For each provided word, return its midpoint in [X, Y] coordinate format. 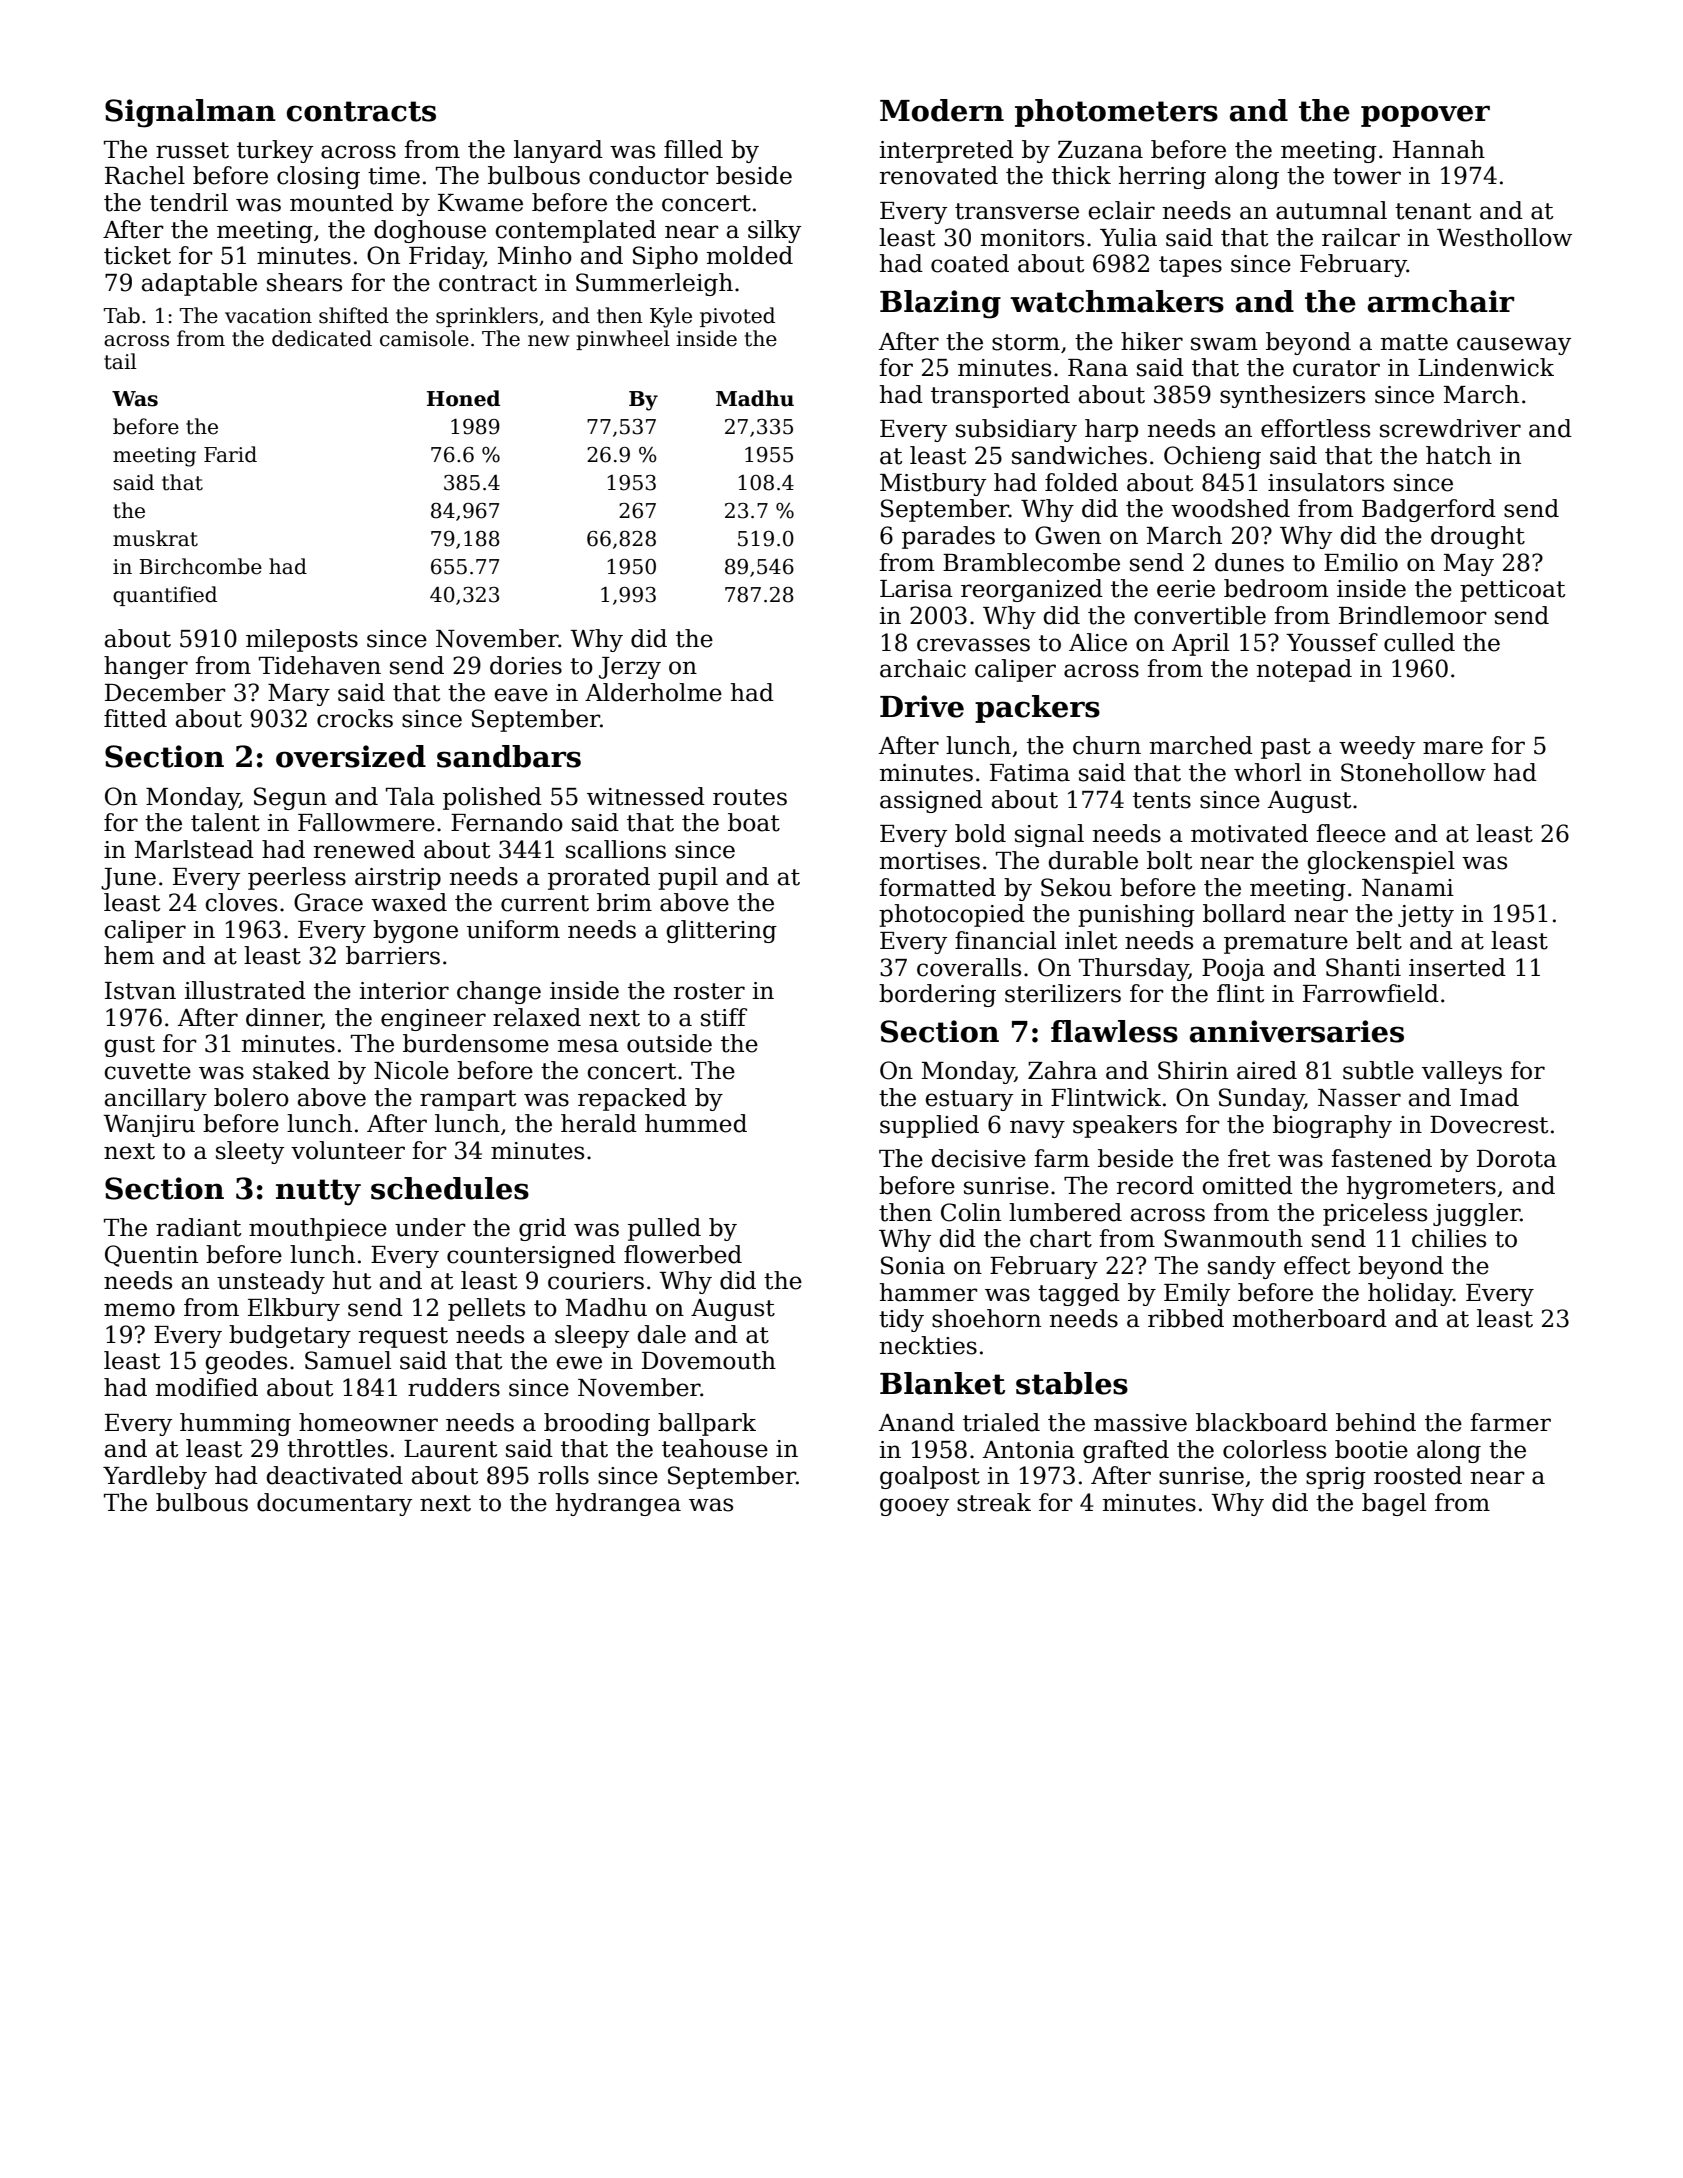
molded [749, 255]
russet [192, 150]
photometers [1116, 113]
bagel [1394, 1504]
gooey [914, 1507]
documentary [334, 1504]
